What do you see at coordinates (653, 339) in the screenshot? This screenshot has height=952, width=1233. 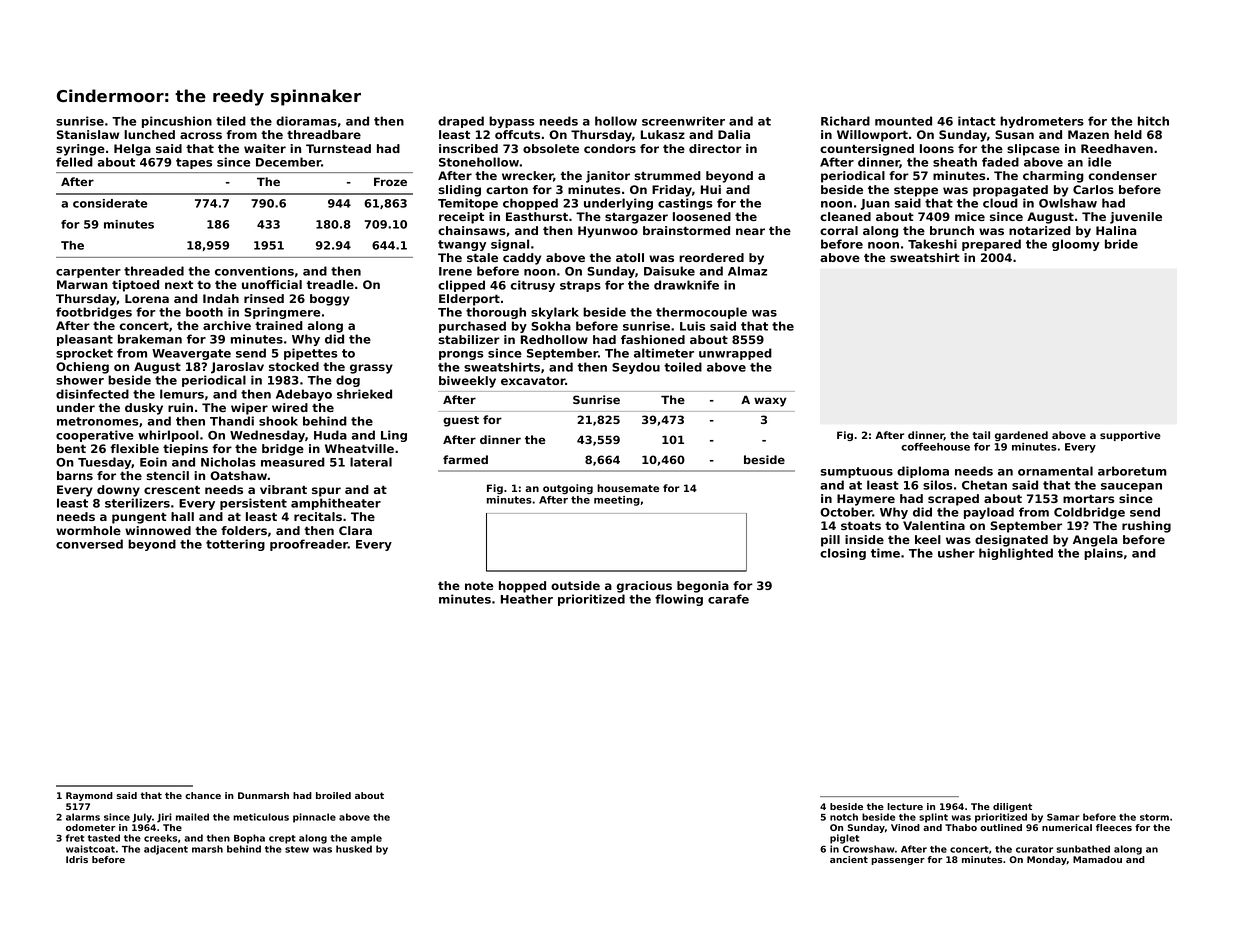 I see `fashioned` at bounding box center [653, 339].
